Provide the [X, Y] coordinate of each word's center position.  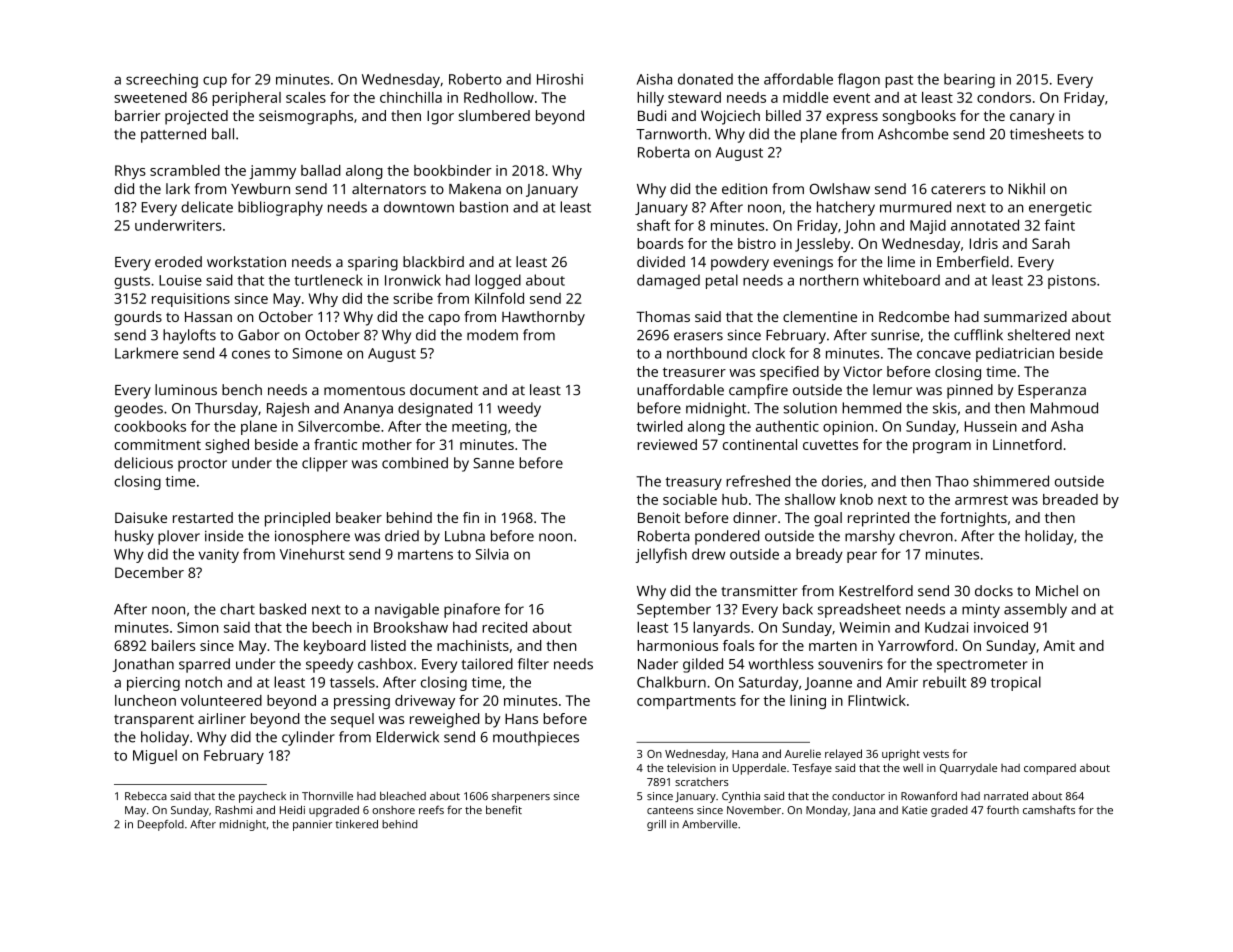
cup [215, 82]
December [149, 572]
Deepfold [161, 825]
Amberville [709, 824]
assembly [1035, 610]
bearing [969, 80]
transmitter [759, 591]
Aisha [654, 79]
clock [768, 353]
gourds [138, 318]
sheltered [1039, 335]
